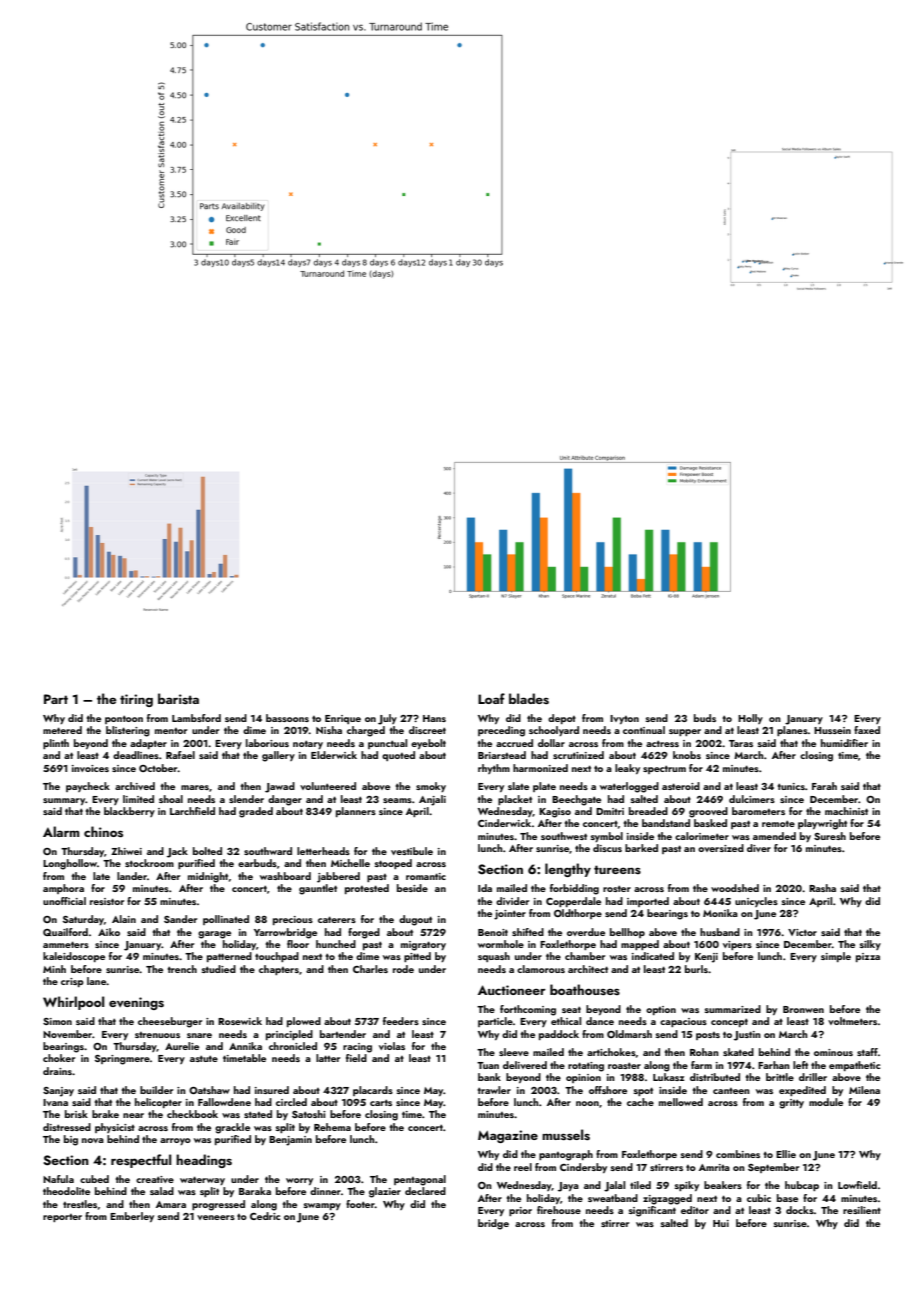 This page has width=924, height=1308. What do you see at coordinates (583, 1078) in the page?
I see `opinion` at bounding box center [583, 1078].
